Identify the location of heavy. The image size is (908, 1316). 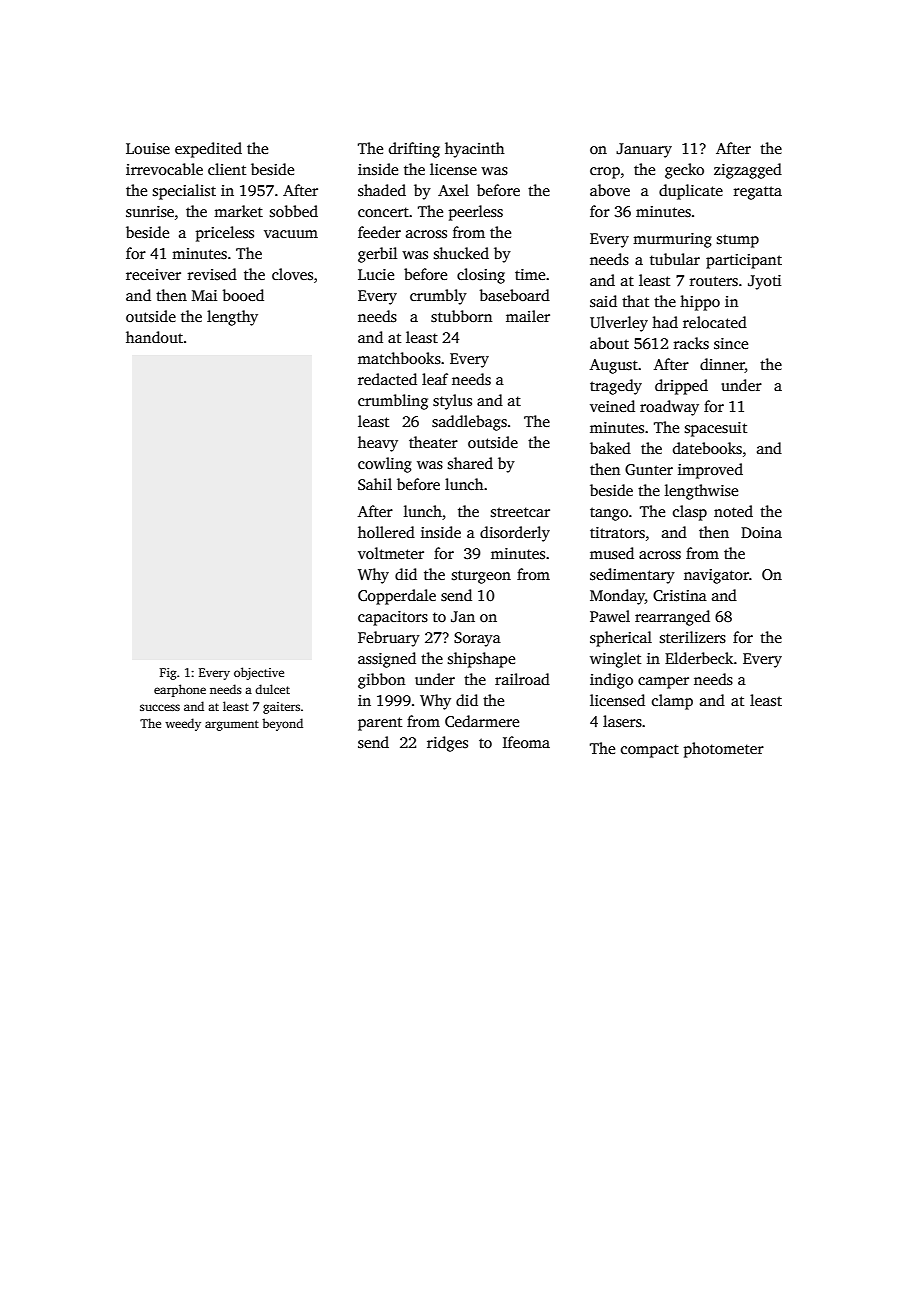
(378, 444).
